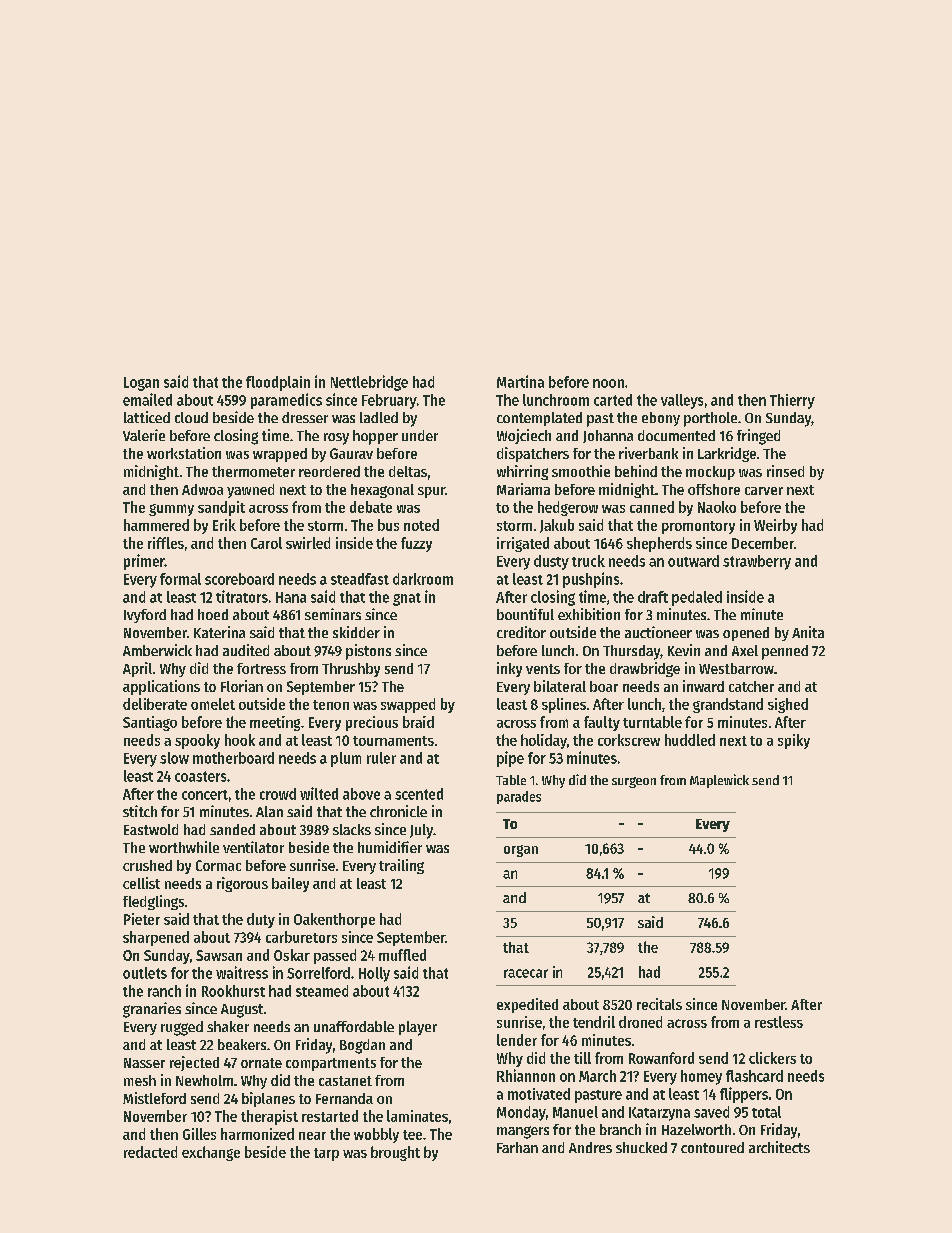 This screenshot has width=952, height=1233. What do you see at coordinates (521, 851) in the screenshot?
I see `organ` at bounding box center [521, 851].
